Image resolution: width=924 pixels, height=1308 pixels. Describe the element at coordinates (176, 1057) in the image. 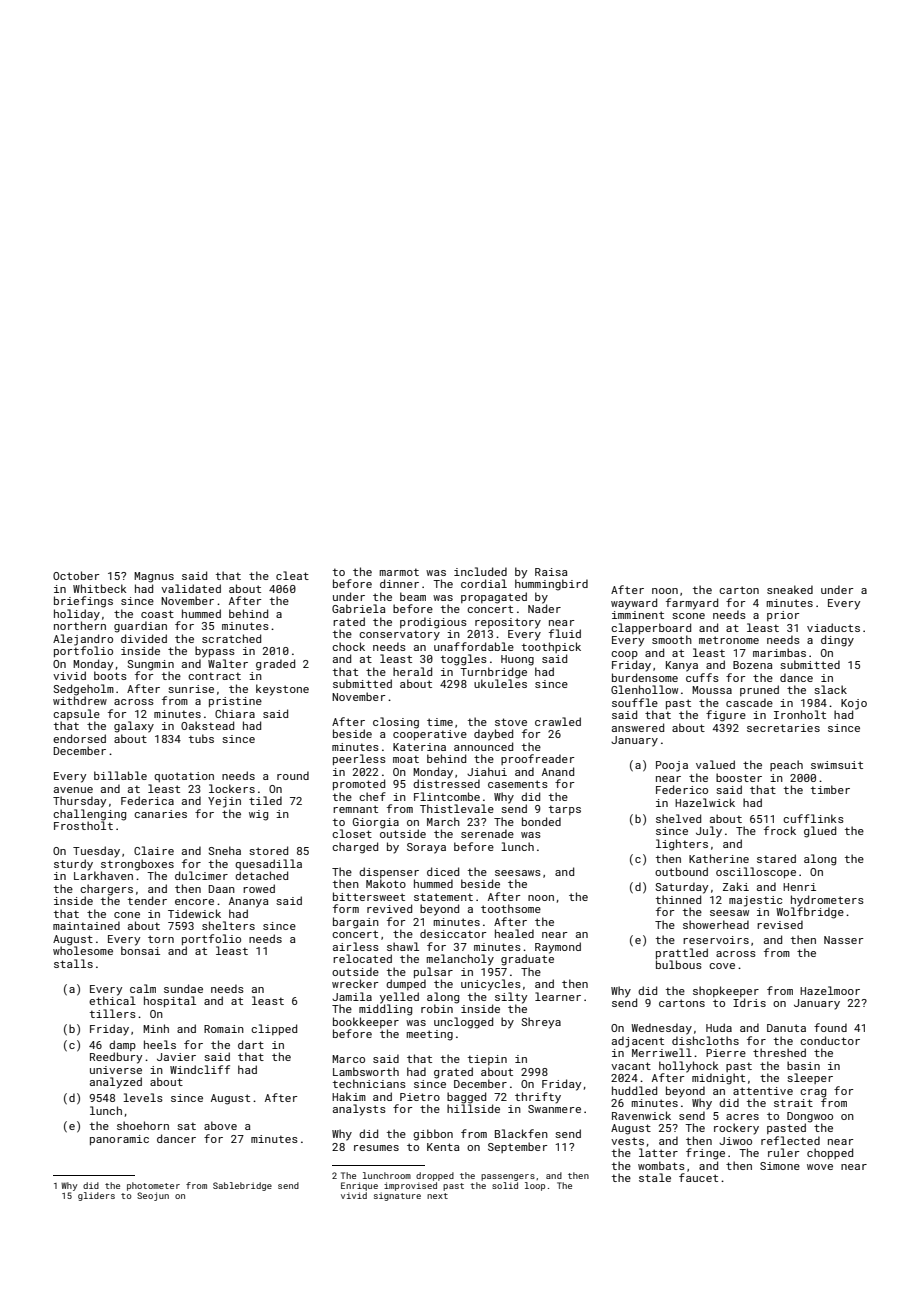

I see `Javier` at that location.
